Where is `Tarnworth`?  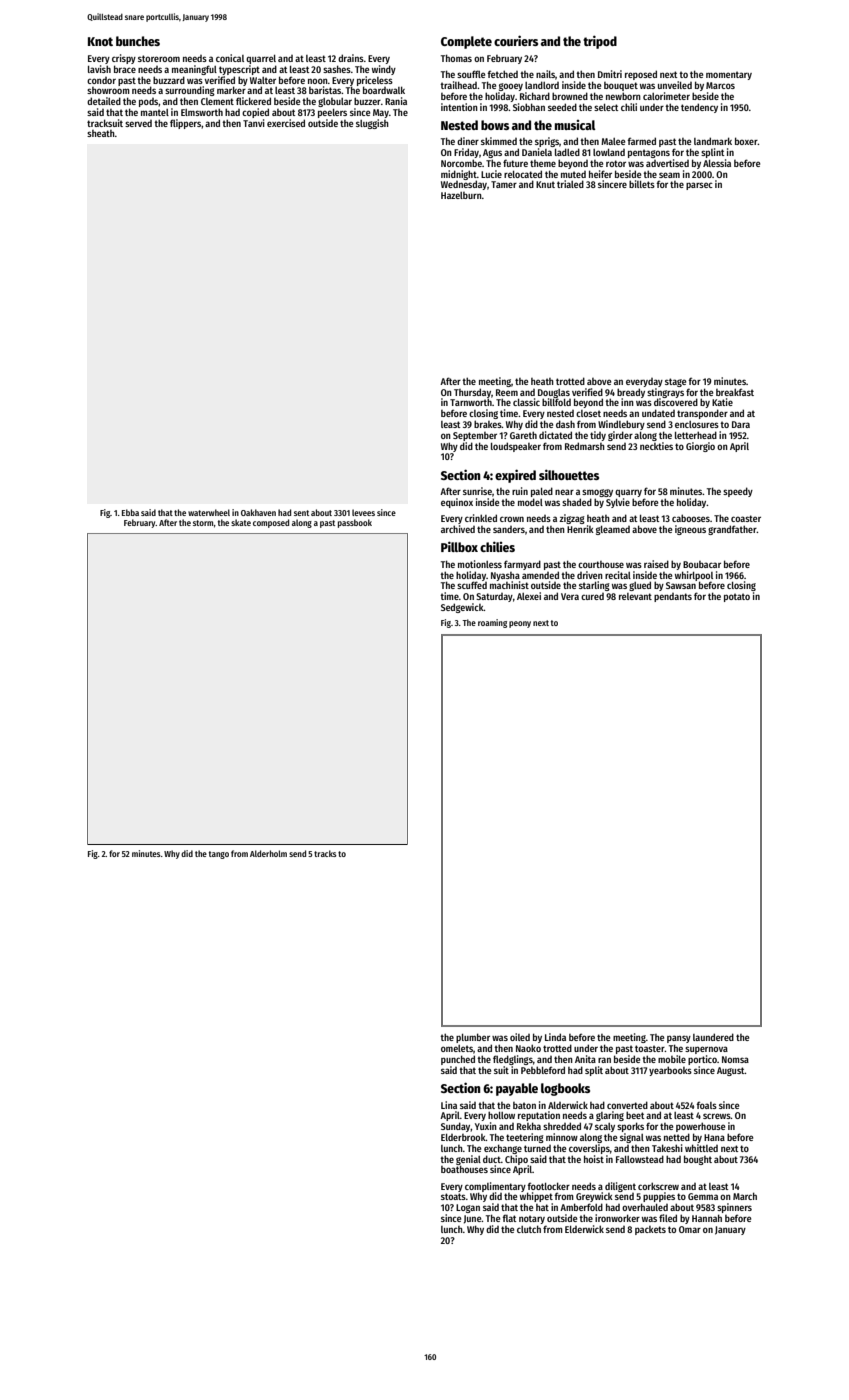
Tarnworth is located at coordinates (471, 402).
